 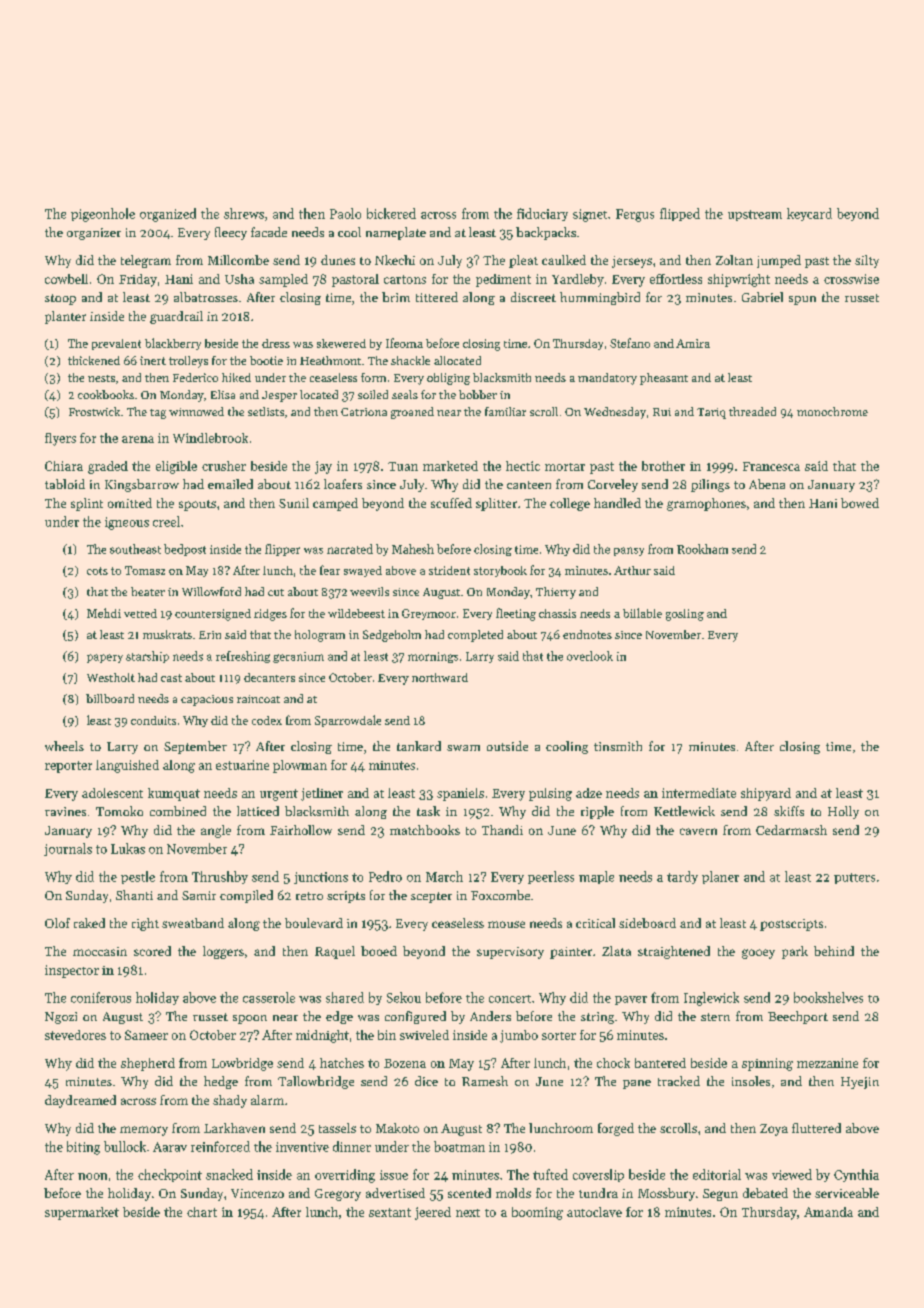 What do you see at coordinates (231, 233) in the screenshot?
I see `fleecy` at bounding box center [231, 233].
